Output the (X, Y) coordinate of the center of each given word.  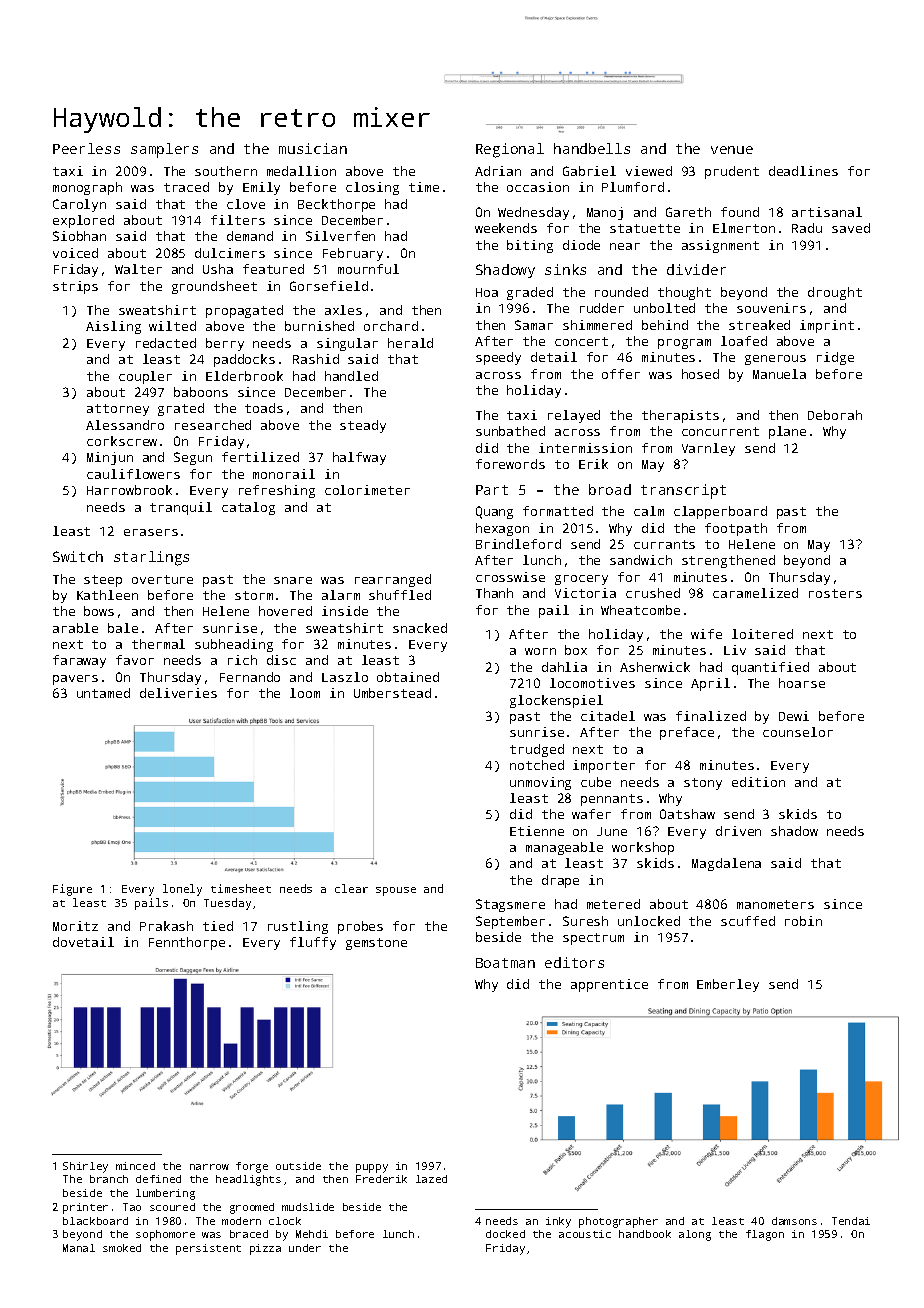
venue (732, 150)
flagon (765, 1235)
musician (313, 148)
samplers (164, 150)
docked (505, 1234)
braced (249, 1234)
